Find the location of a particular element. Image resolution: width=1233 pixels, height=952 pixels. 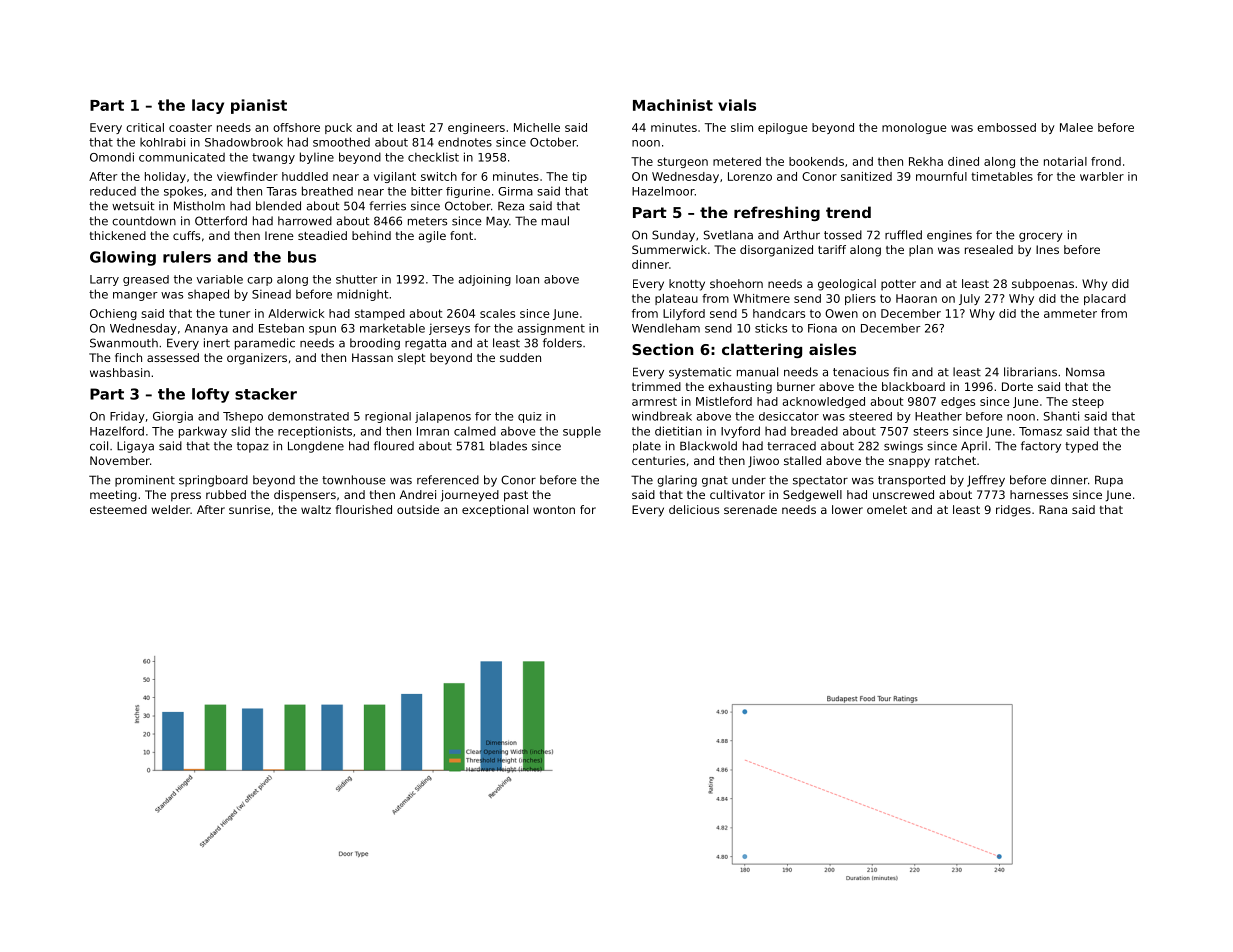

systematic is located at coordinates (700, 373).
